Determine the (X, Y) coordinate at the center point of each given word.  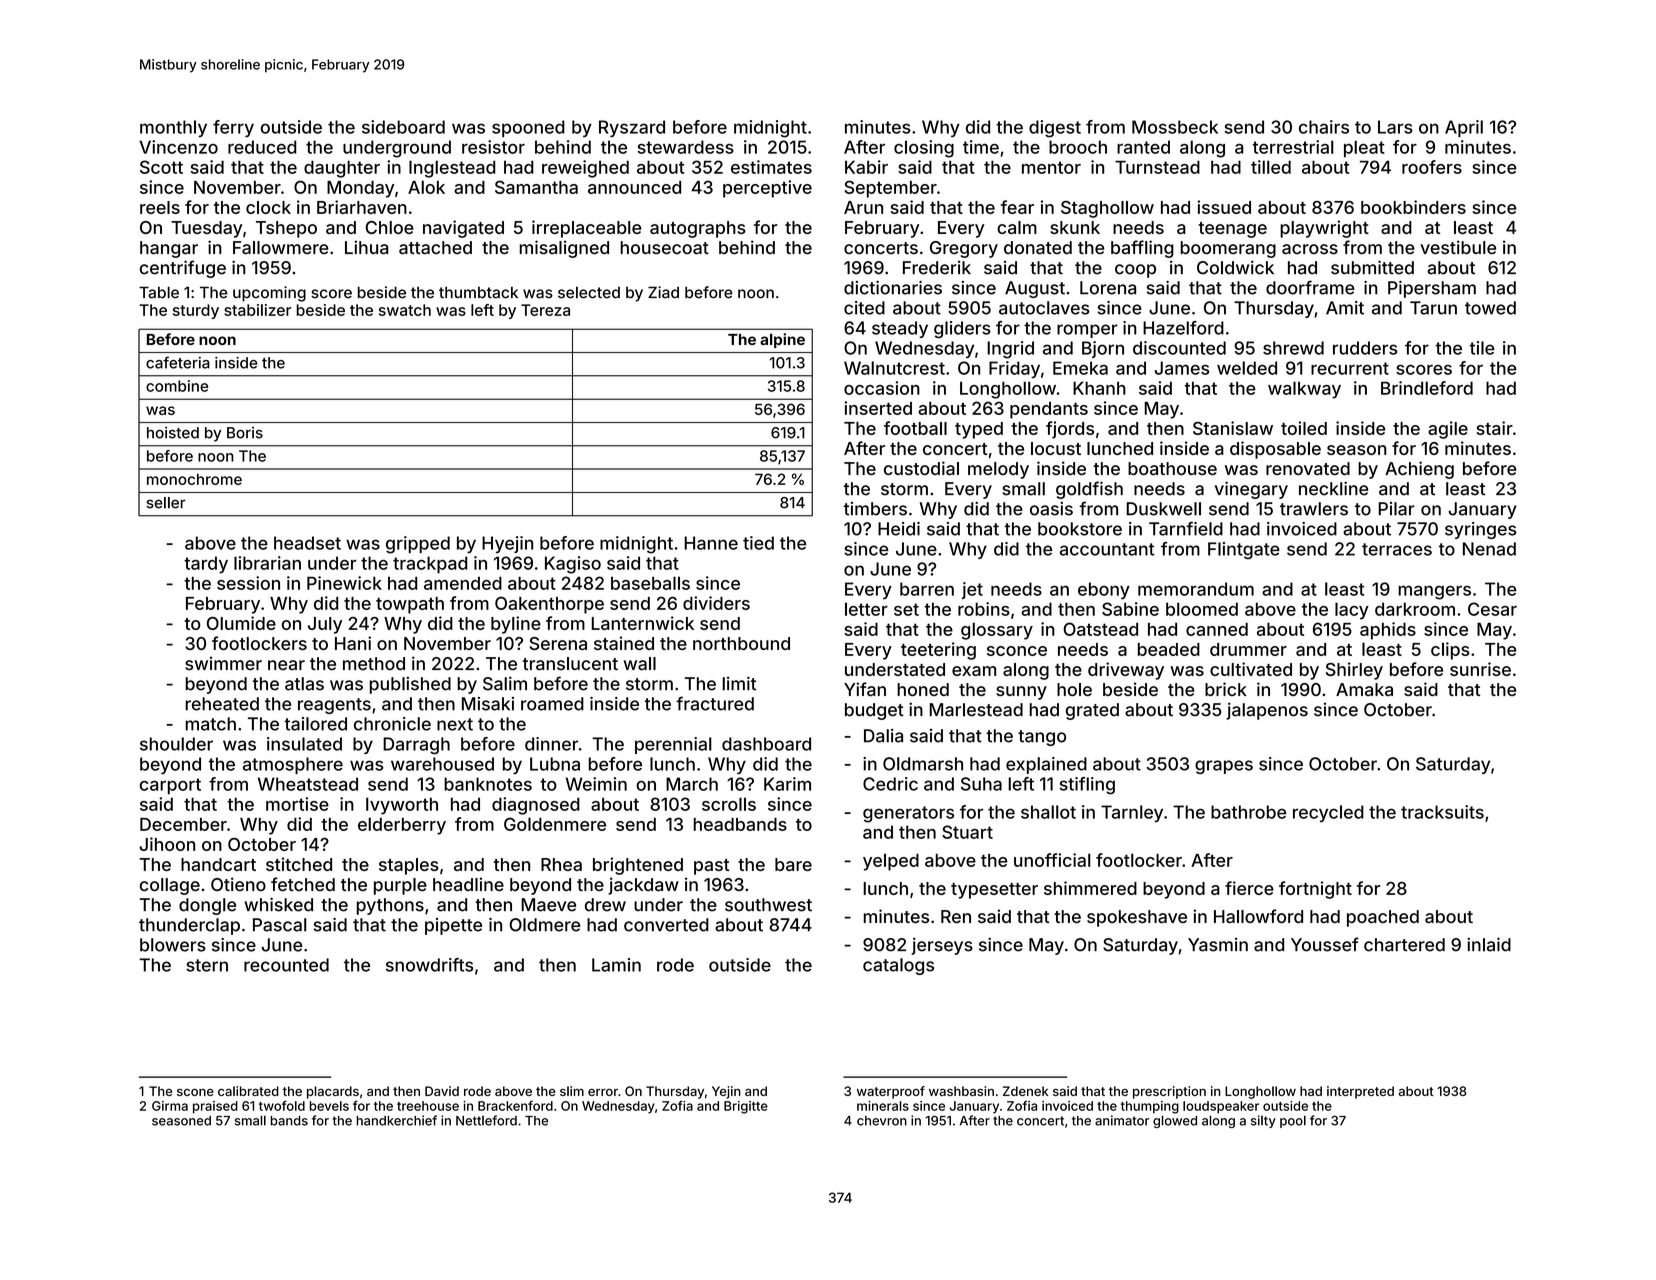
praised (215, 1107)
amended (463, 583)
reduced (262, 147)
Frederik (937, 268)
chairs (1324, 127)
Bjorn (1103, 349)
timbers (875, 509)
